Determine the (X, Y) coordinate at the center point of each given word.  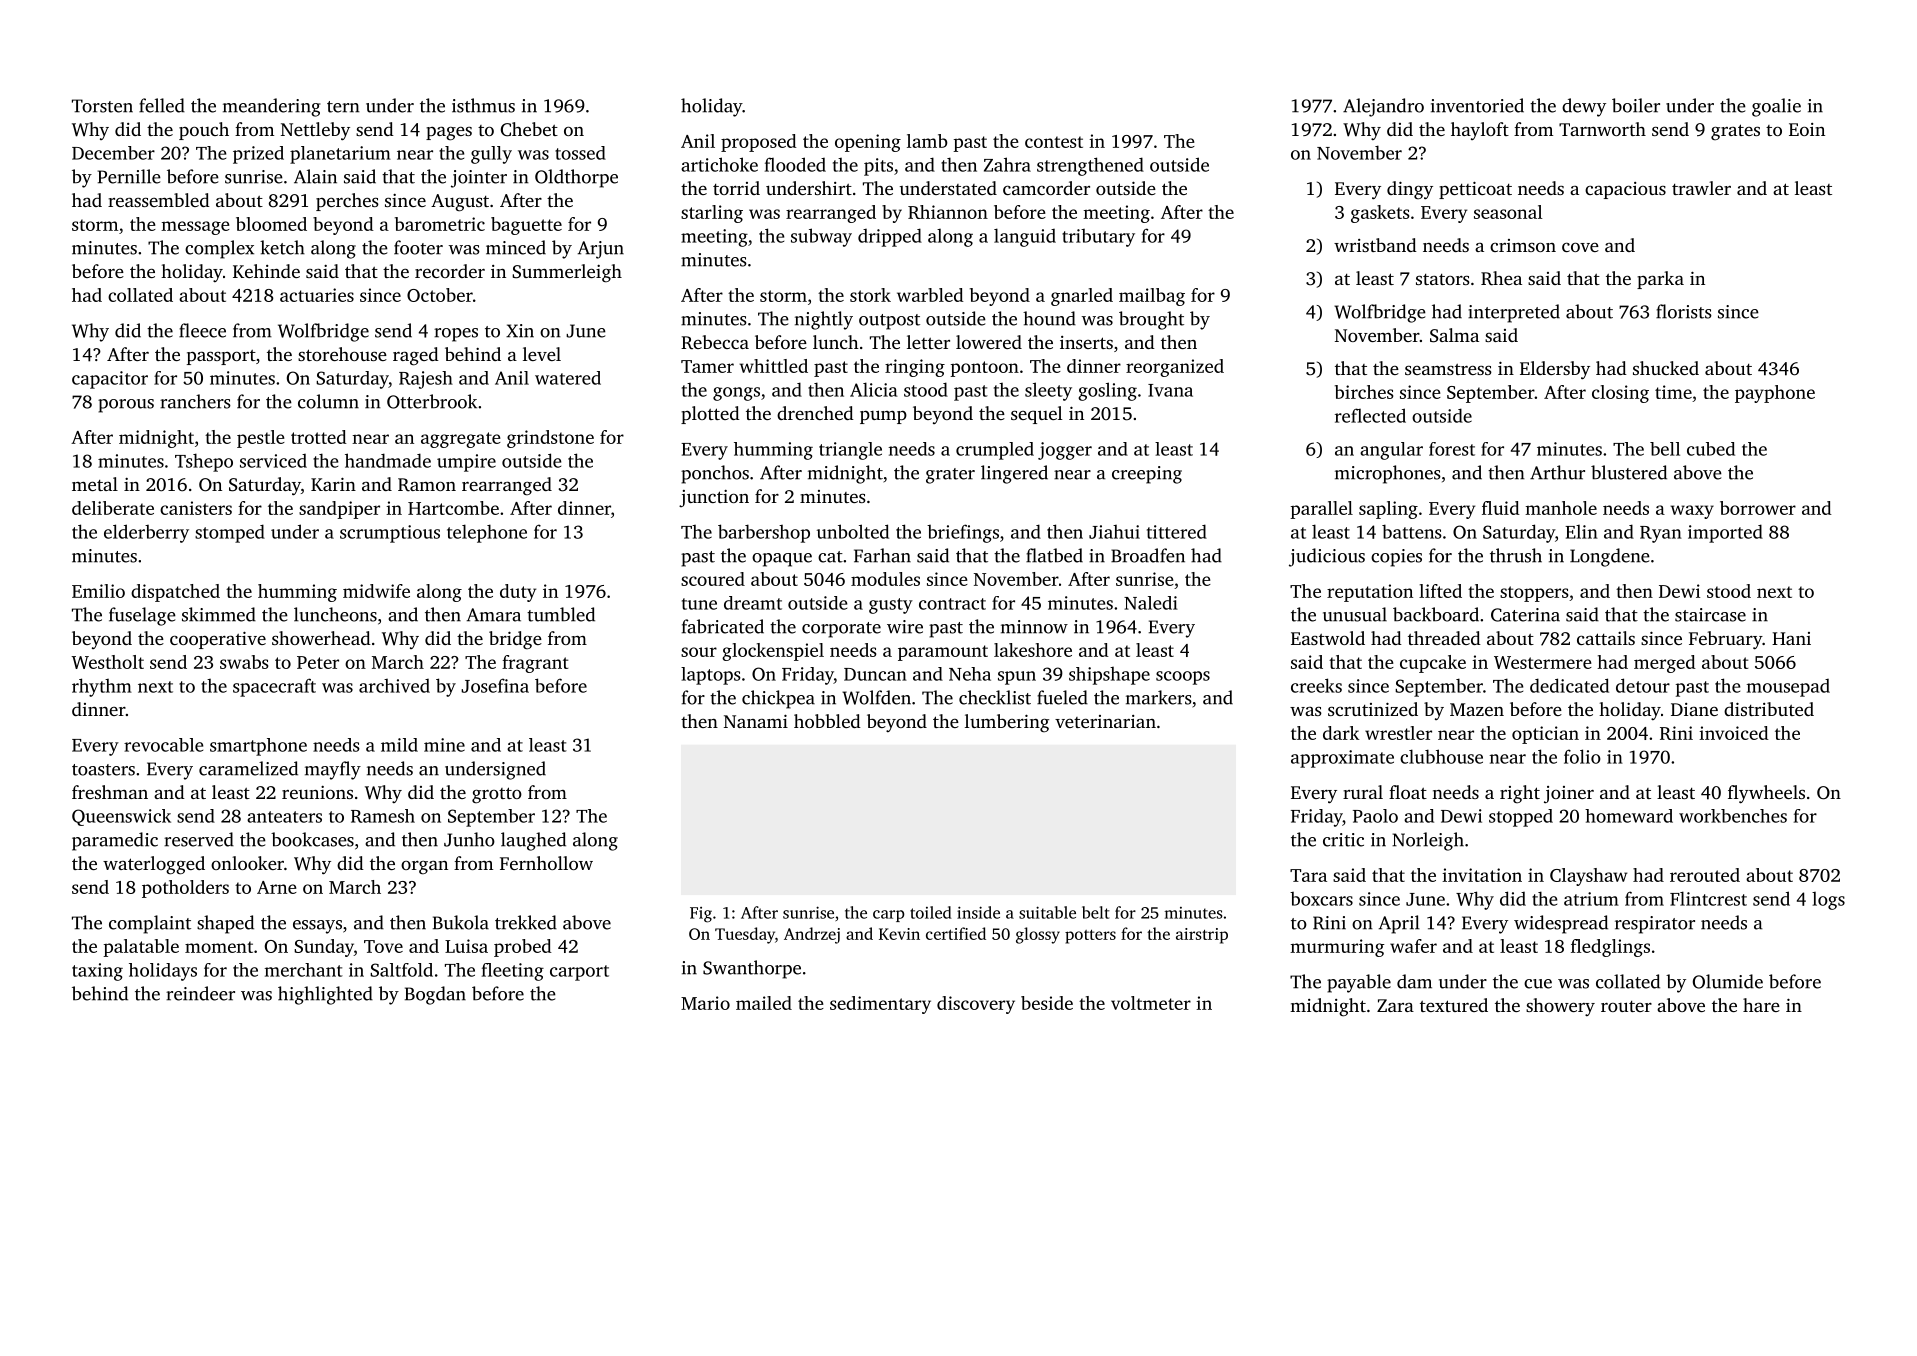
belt (1095, 912)
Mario (705, 1003)
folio (1582, 756)
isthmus (483, 105)
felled (162, 105)
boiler (1636, 105)
